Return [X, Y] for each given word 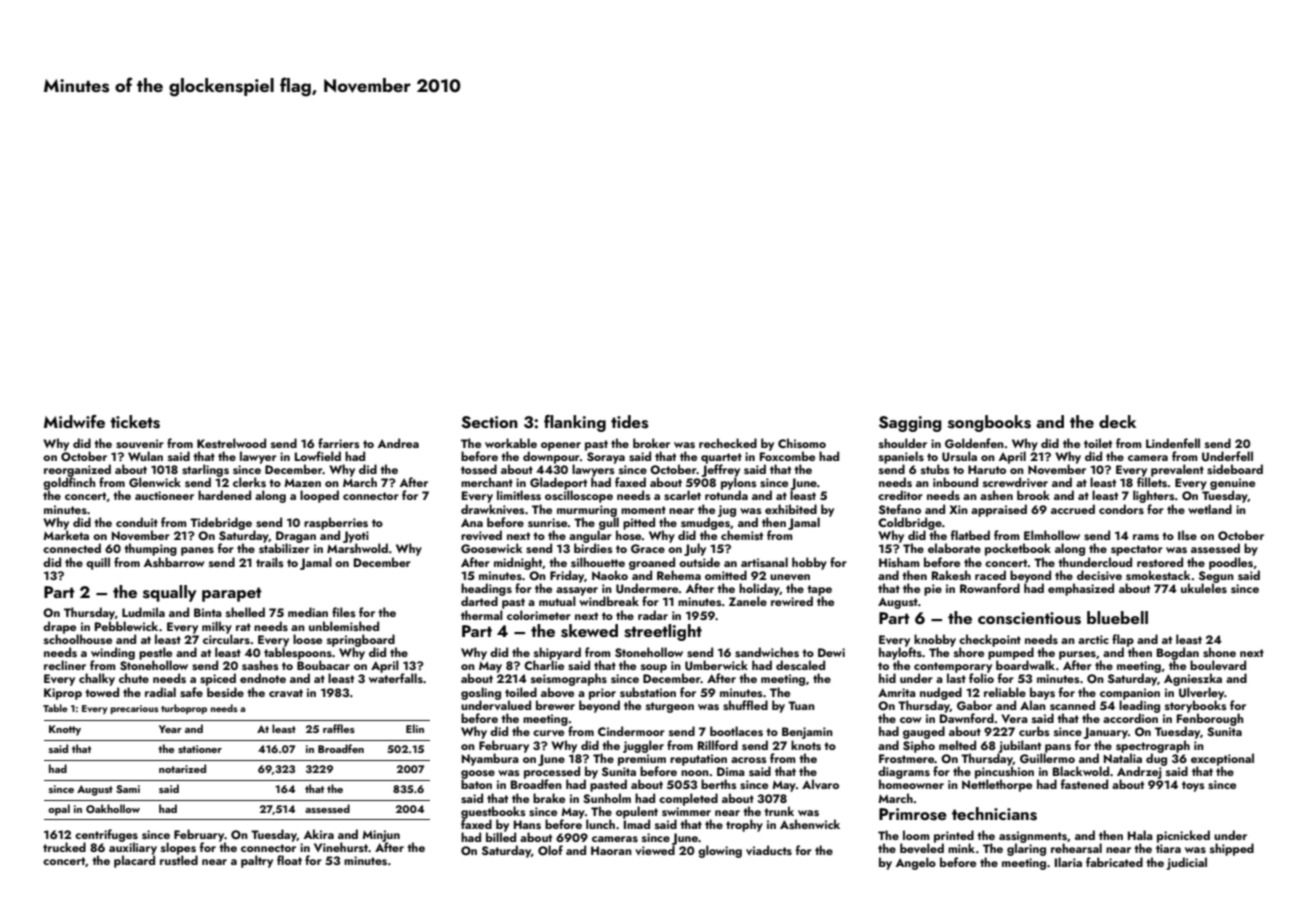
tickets [135, 422]
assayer [577, 591]
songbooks [989, 423]
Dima [731, 771]
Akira [319, 834]
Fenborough [1210, 720]
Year [170, 729]
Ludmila [143, 612]
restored [1160, 562]
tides [629, 422]
